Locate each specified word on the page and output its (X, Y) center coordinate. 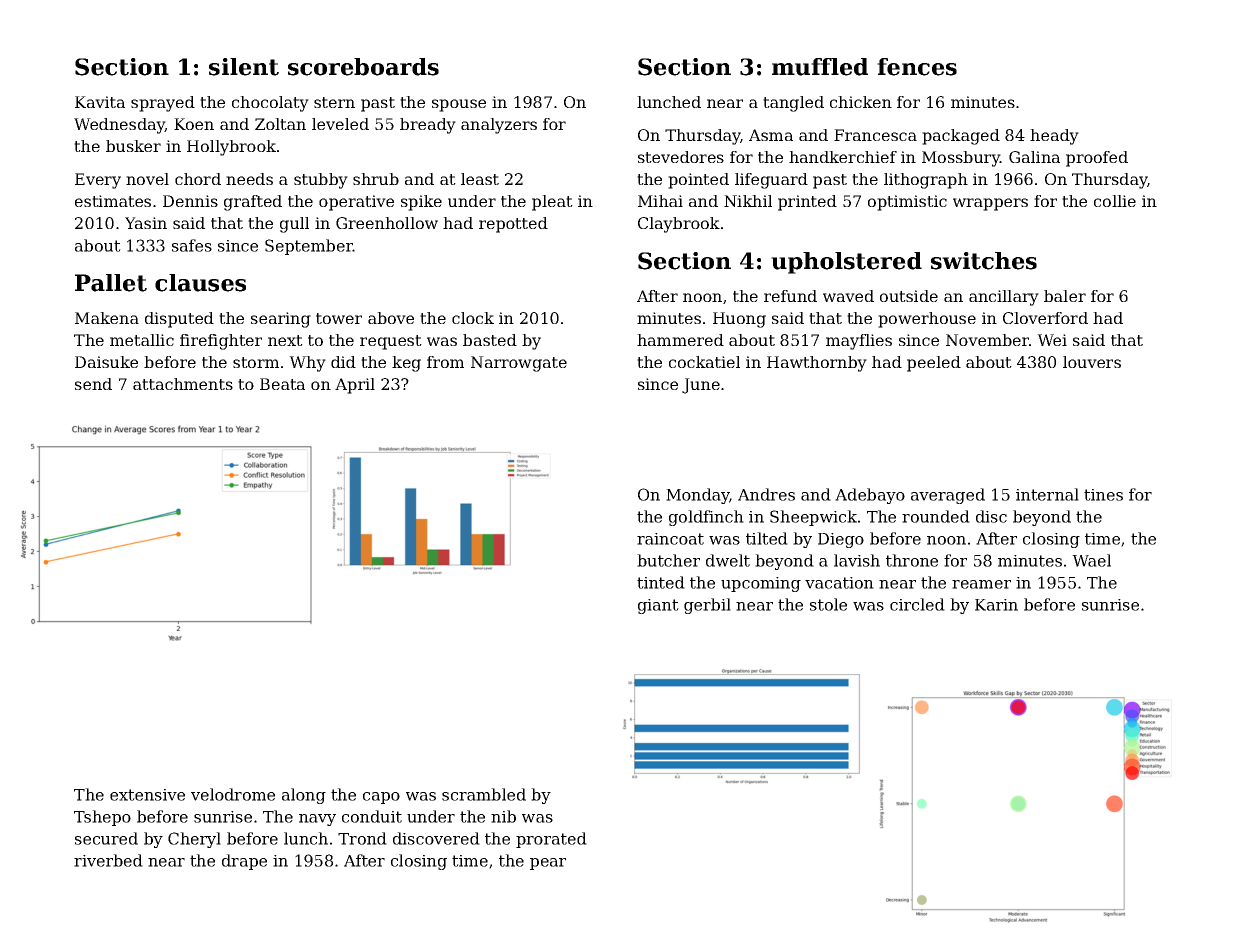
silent (244, 67)
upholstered (846, 263)
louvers (1092, 362)
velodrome (233, 794)
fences (917, 67)
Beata (282, 384)
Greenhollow (387, 223)
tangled (793, 104)
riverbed (108, 860)
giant (658, 606)
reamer (981, 584)
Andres (766, 494)
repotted (513, 225)
